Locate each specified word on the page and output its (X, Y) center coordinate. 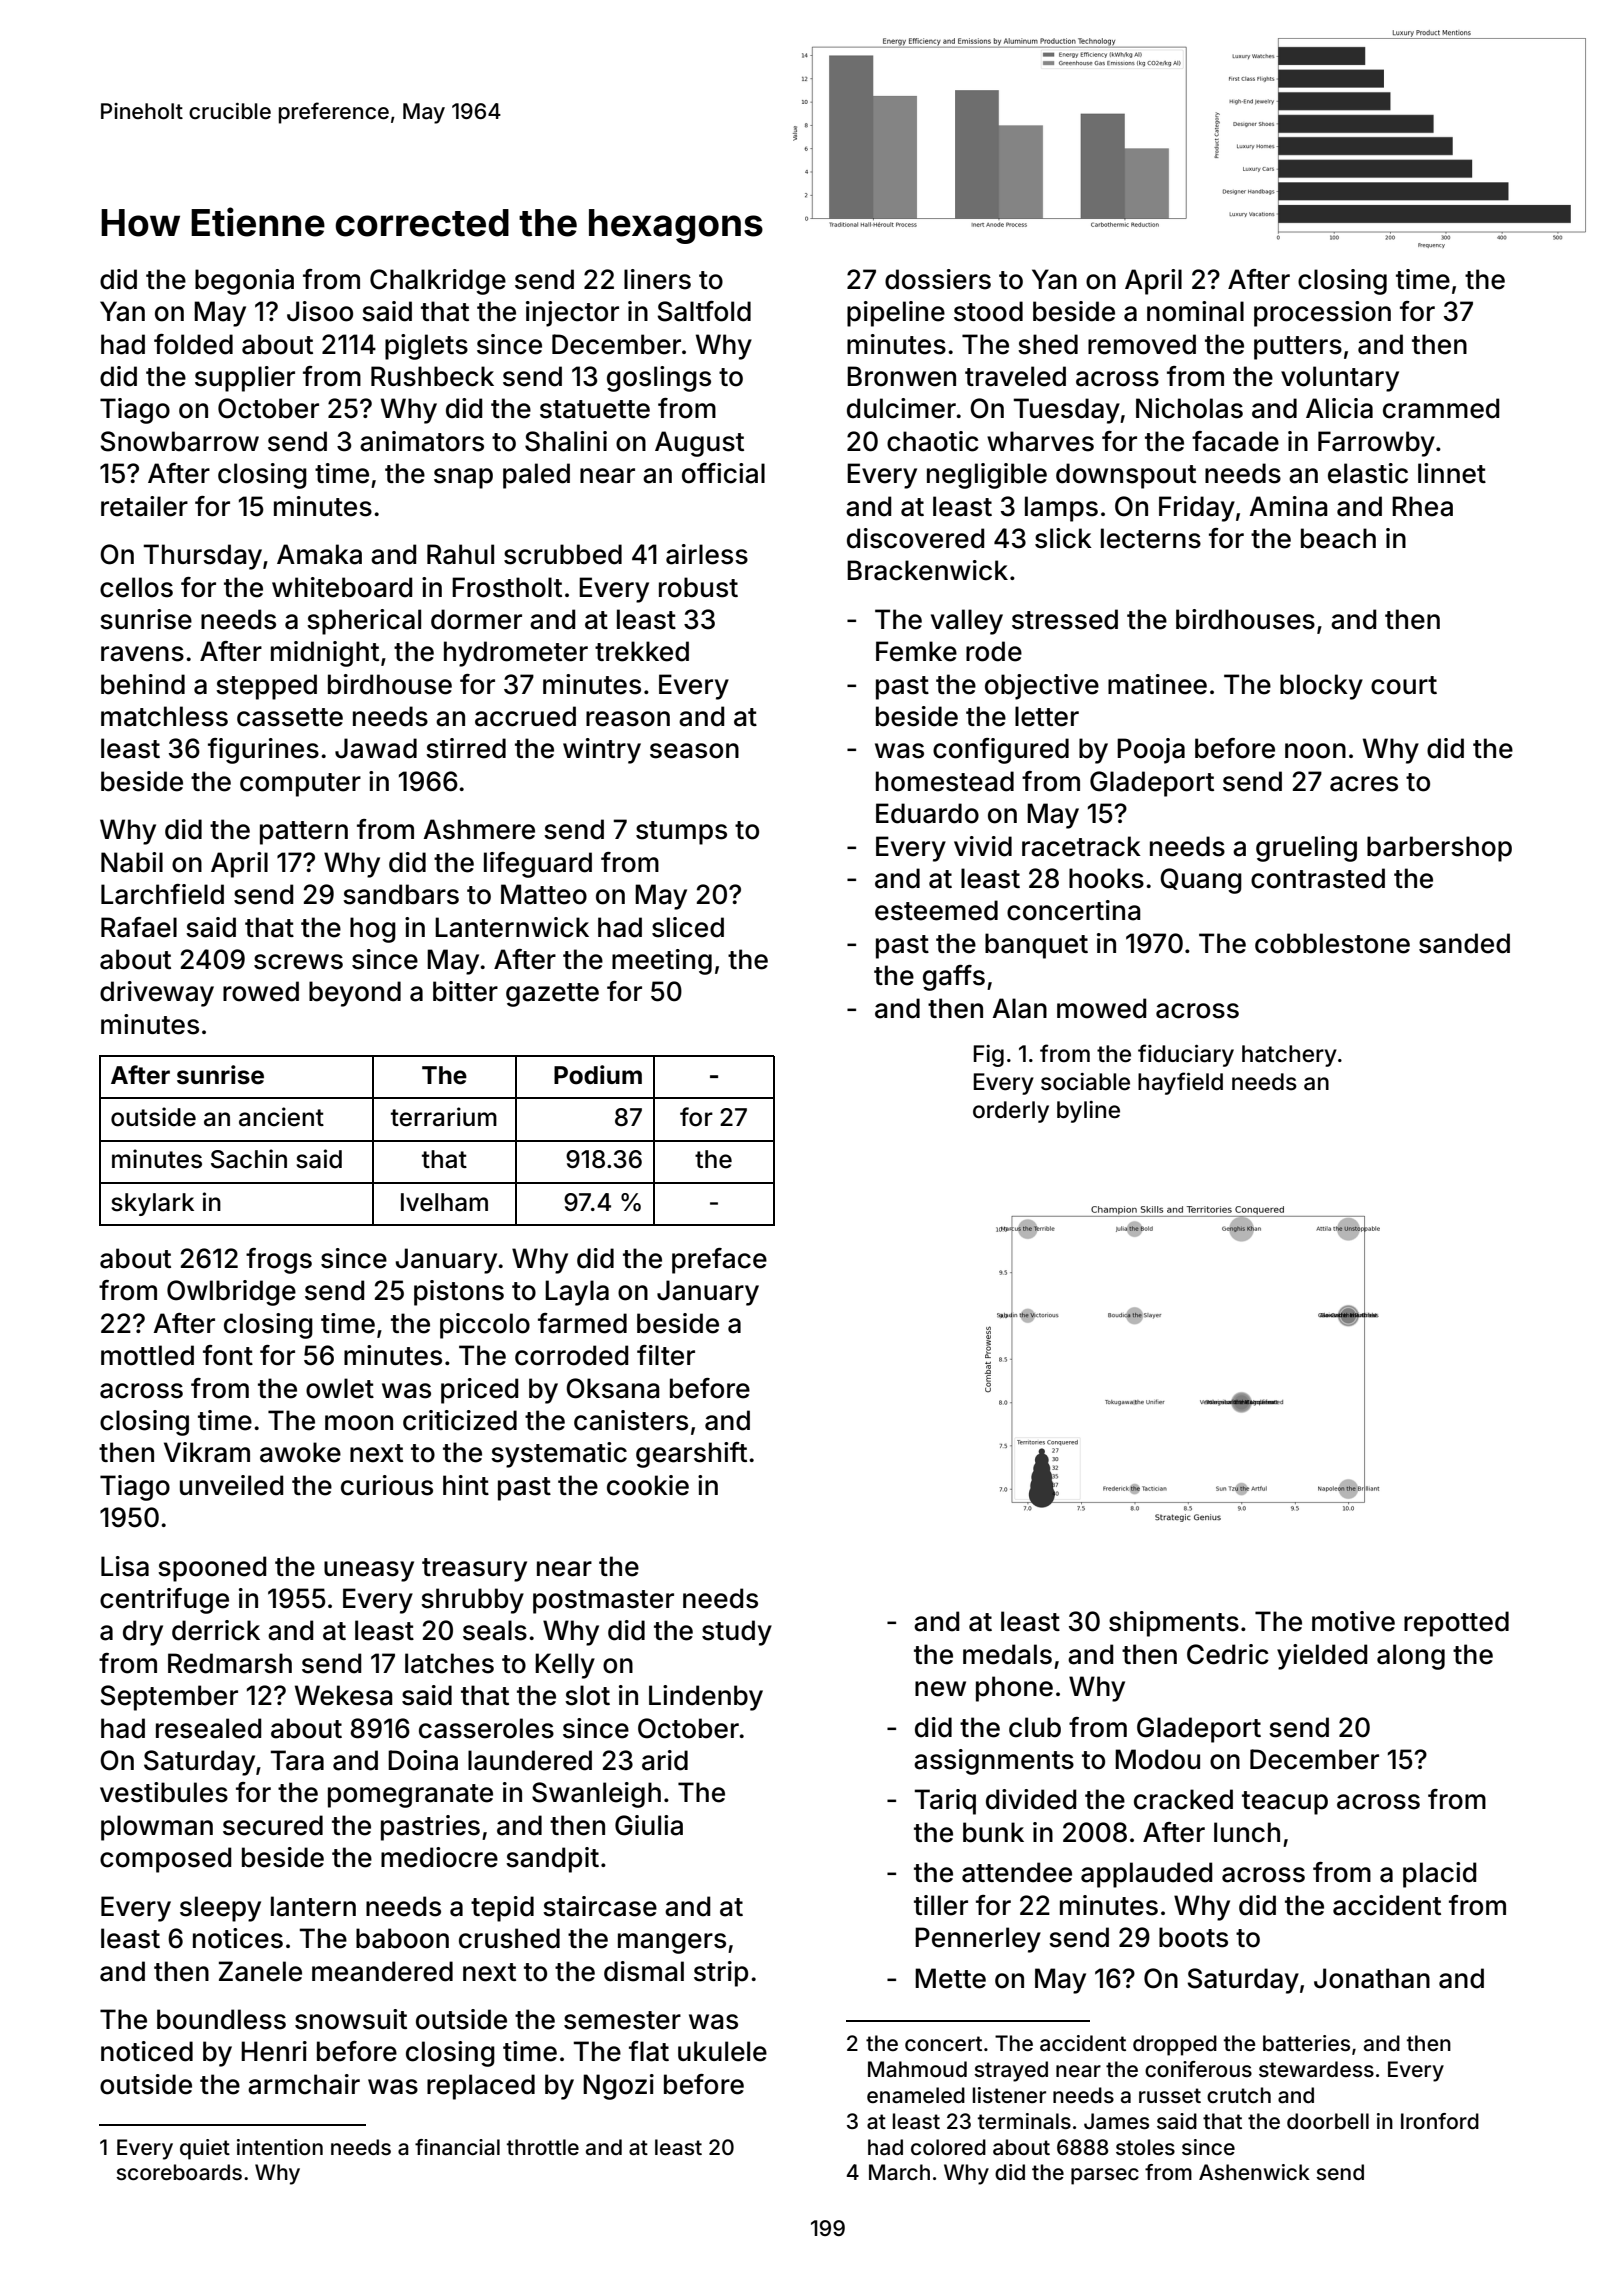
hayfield (1180, 1083)
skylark (152, 1204)
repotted (1456, 1624)
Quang (1201, 881)
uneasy (369, 1571)
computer (300, 785)
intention (280, 2147)
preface (719, 1261)
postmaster (603, 1602)
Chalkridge (438, 282)
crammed (1441, 408)
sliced (688, 927)
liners (657, 279)
